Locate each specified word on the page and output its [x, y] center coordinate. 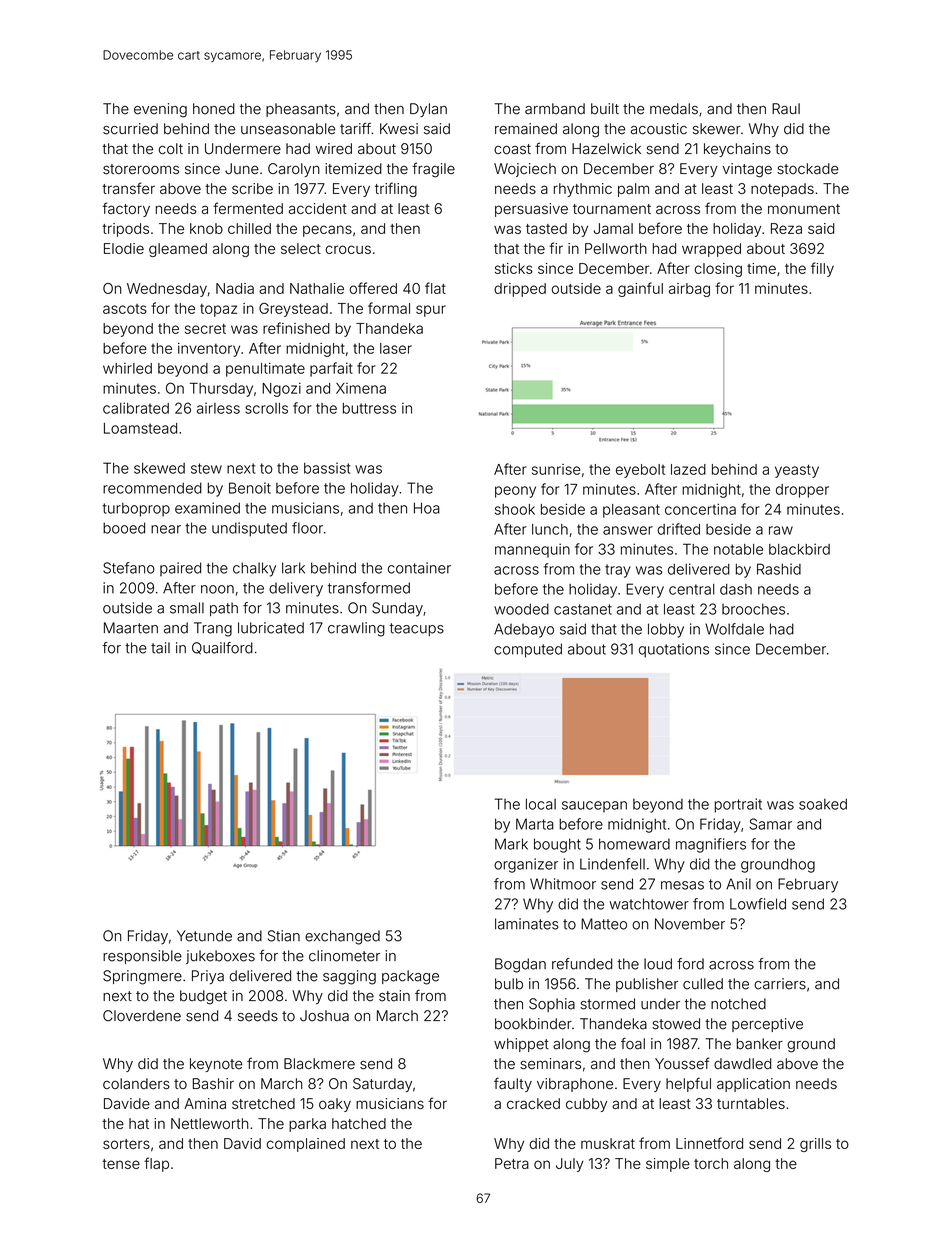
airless [218, 408]
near [166, 529]
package [410, 977]
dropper [802, 491]
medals [674, 109]
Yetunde [204, 936]
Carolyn [294, 170]
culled [703, 984]
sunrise [556, 469]
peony [515, 492]
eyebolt [640, 471]
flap [156, 1164]
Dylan [428, 110]
